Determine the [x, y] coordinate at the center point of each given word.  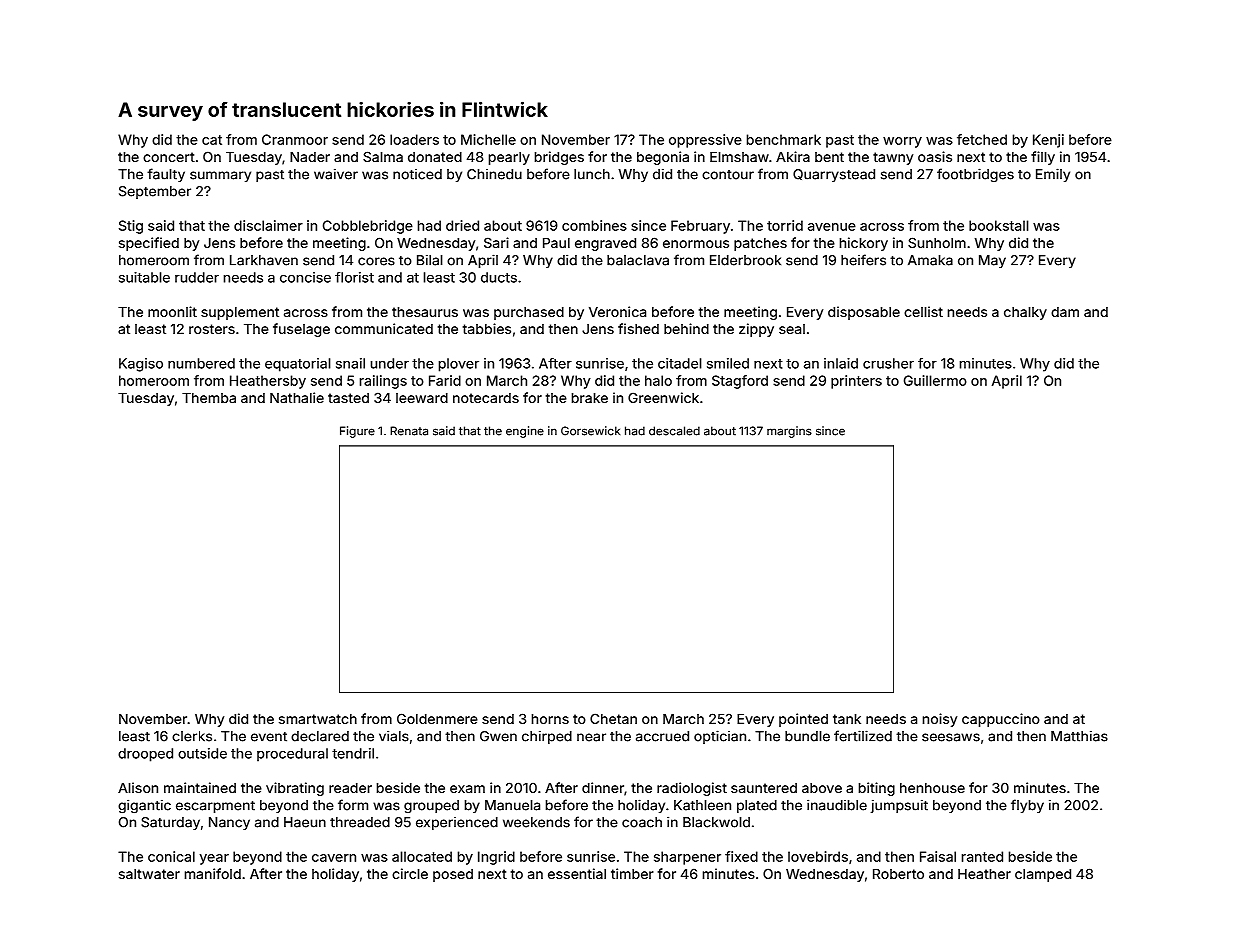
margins [789, 432]
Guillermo [935, 380]
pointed [803, 720]
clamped [1043, 875]
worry [902, 142]
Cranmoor [295, 139]
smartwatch [318, 719]
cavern [334, 858]
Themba [209, 398]
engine [525, 432]
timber [632, 873]
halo [658, 380]
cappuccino [1001, 720]
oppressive [705, 141]
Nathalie [297, 397]
